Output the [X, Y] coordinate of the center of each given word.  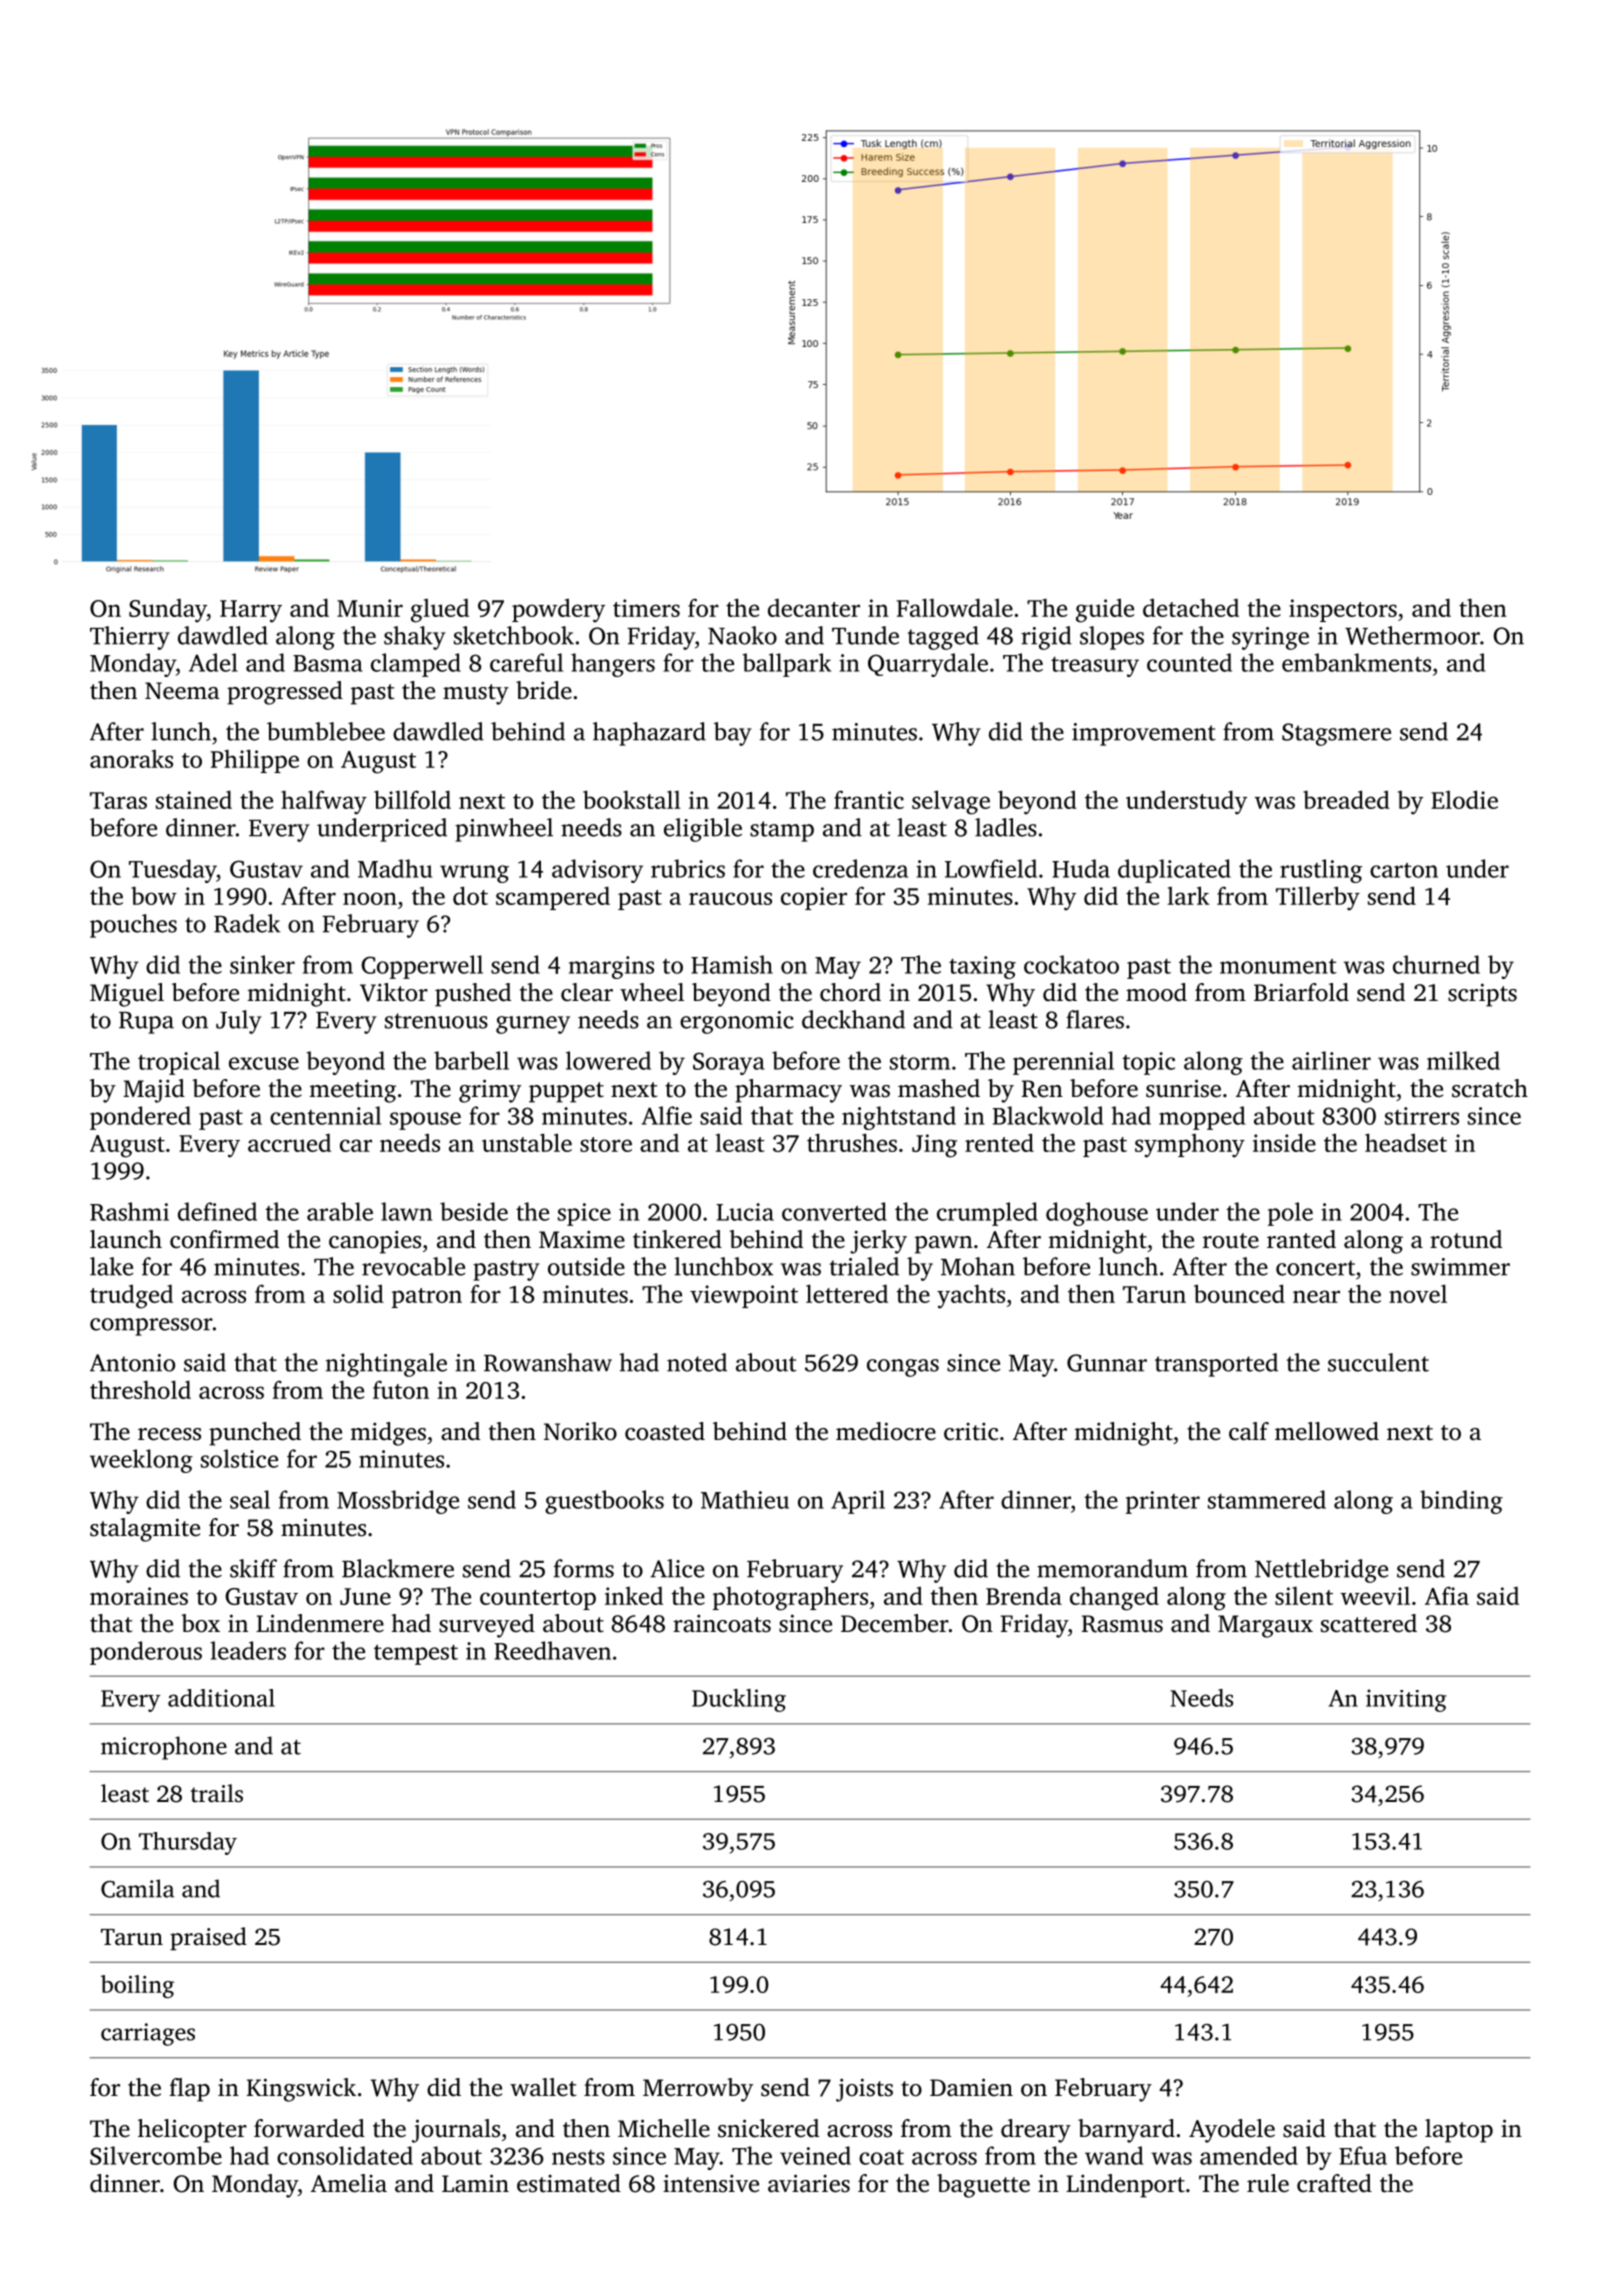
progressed [285, 693]
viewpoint [744, 1296]
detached [1191, 607]
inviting [1406, 1700]
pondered [140, 1118]
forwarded [309, 2128]
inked [634, 1596]
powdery [558, 610]
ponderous [146, 1653]
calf [1249, 1431]
